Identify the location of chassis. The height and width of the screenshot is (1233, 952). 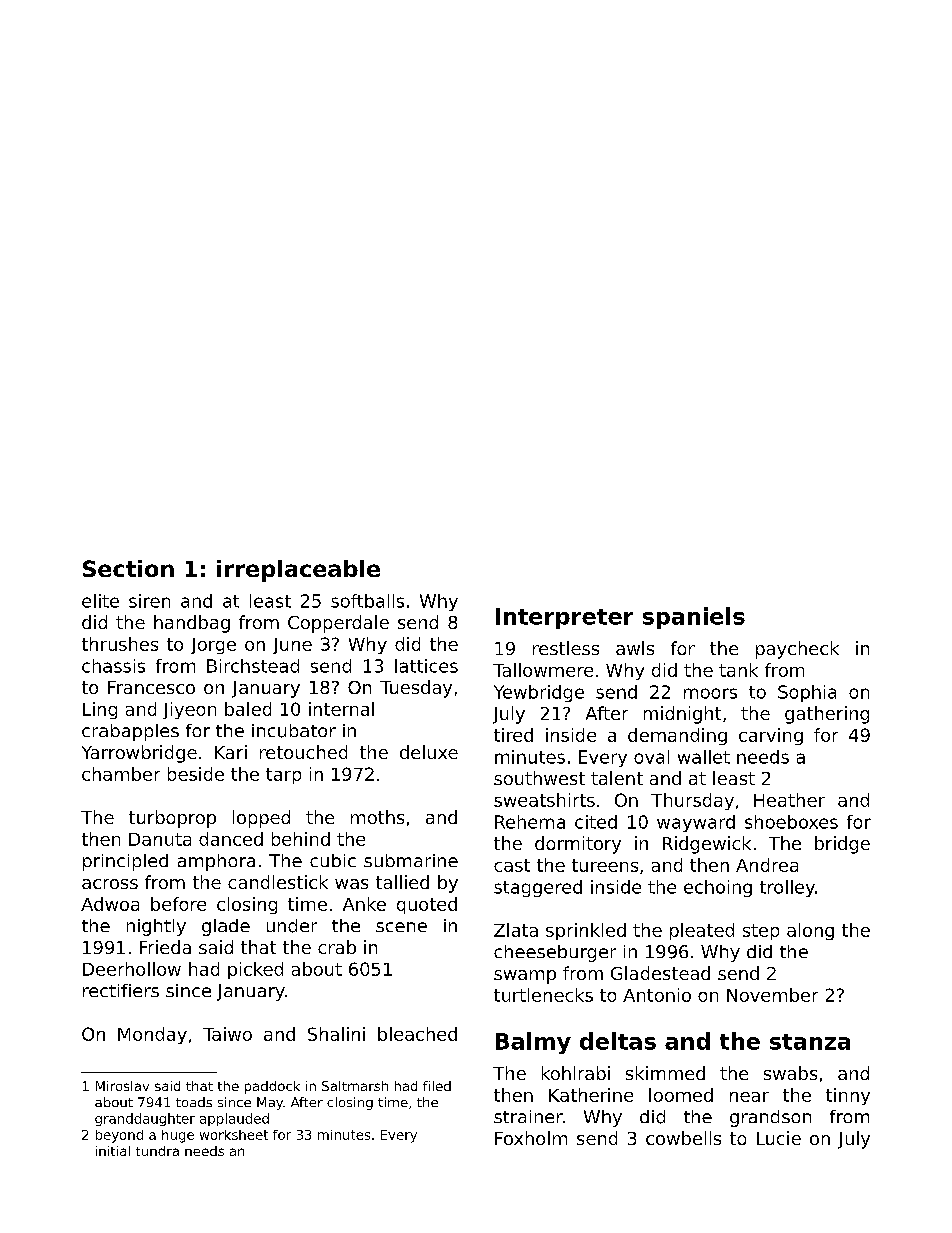
(113, 666).
